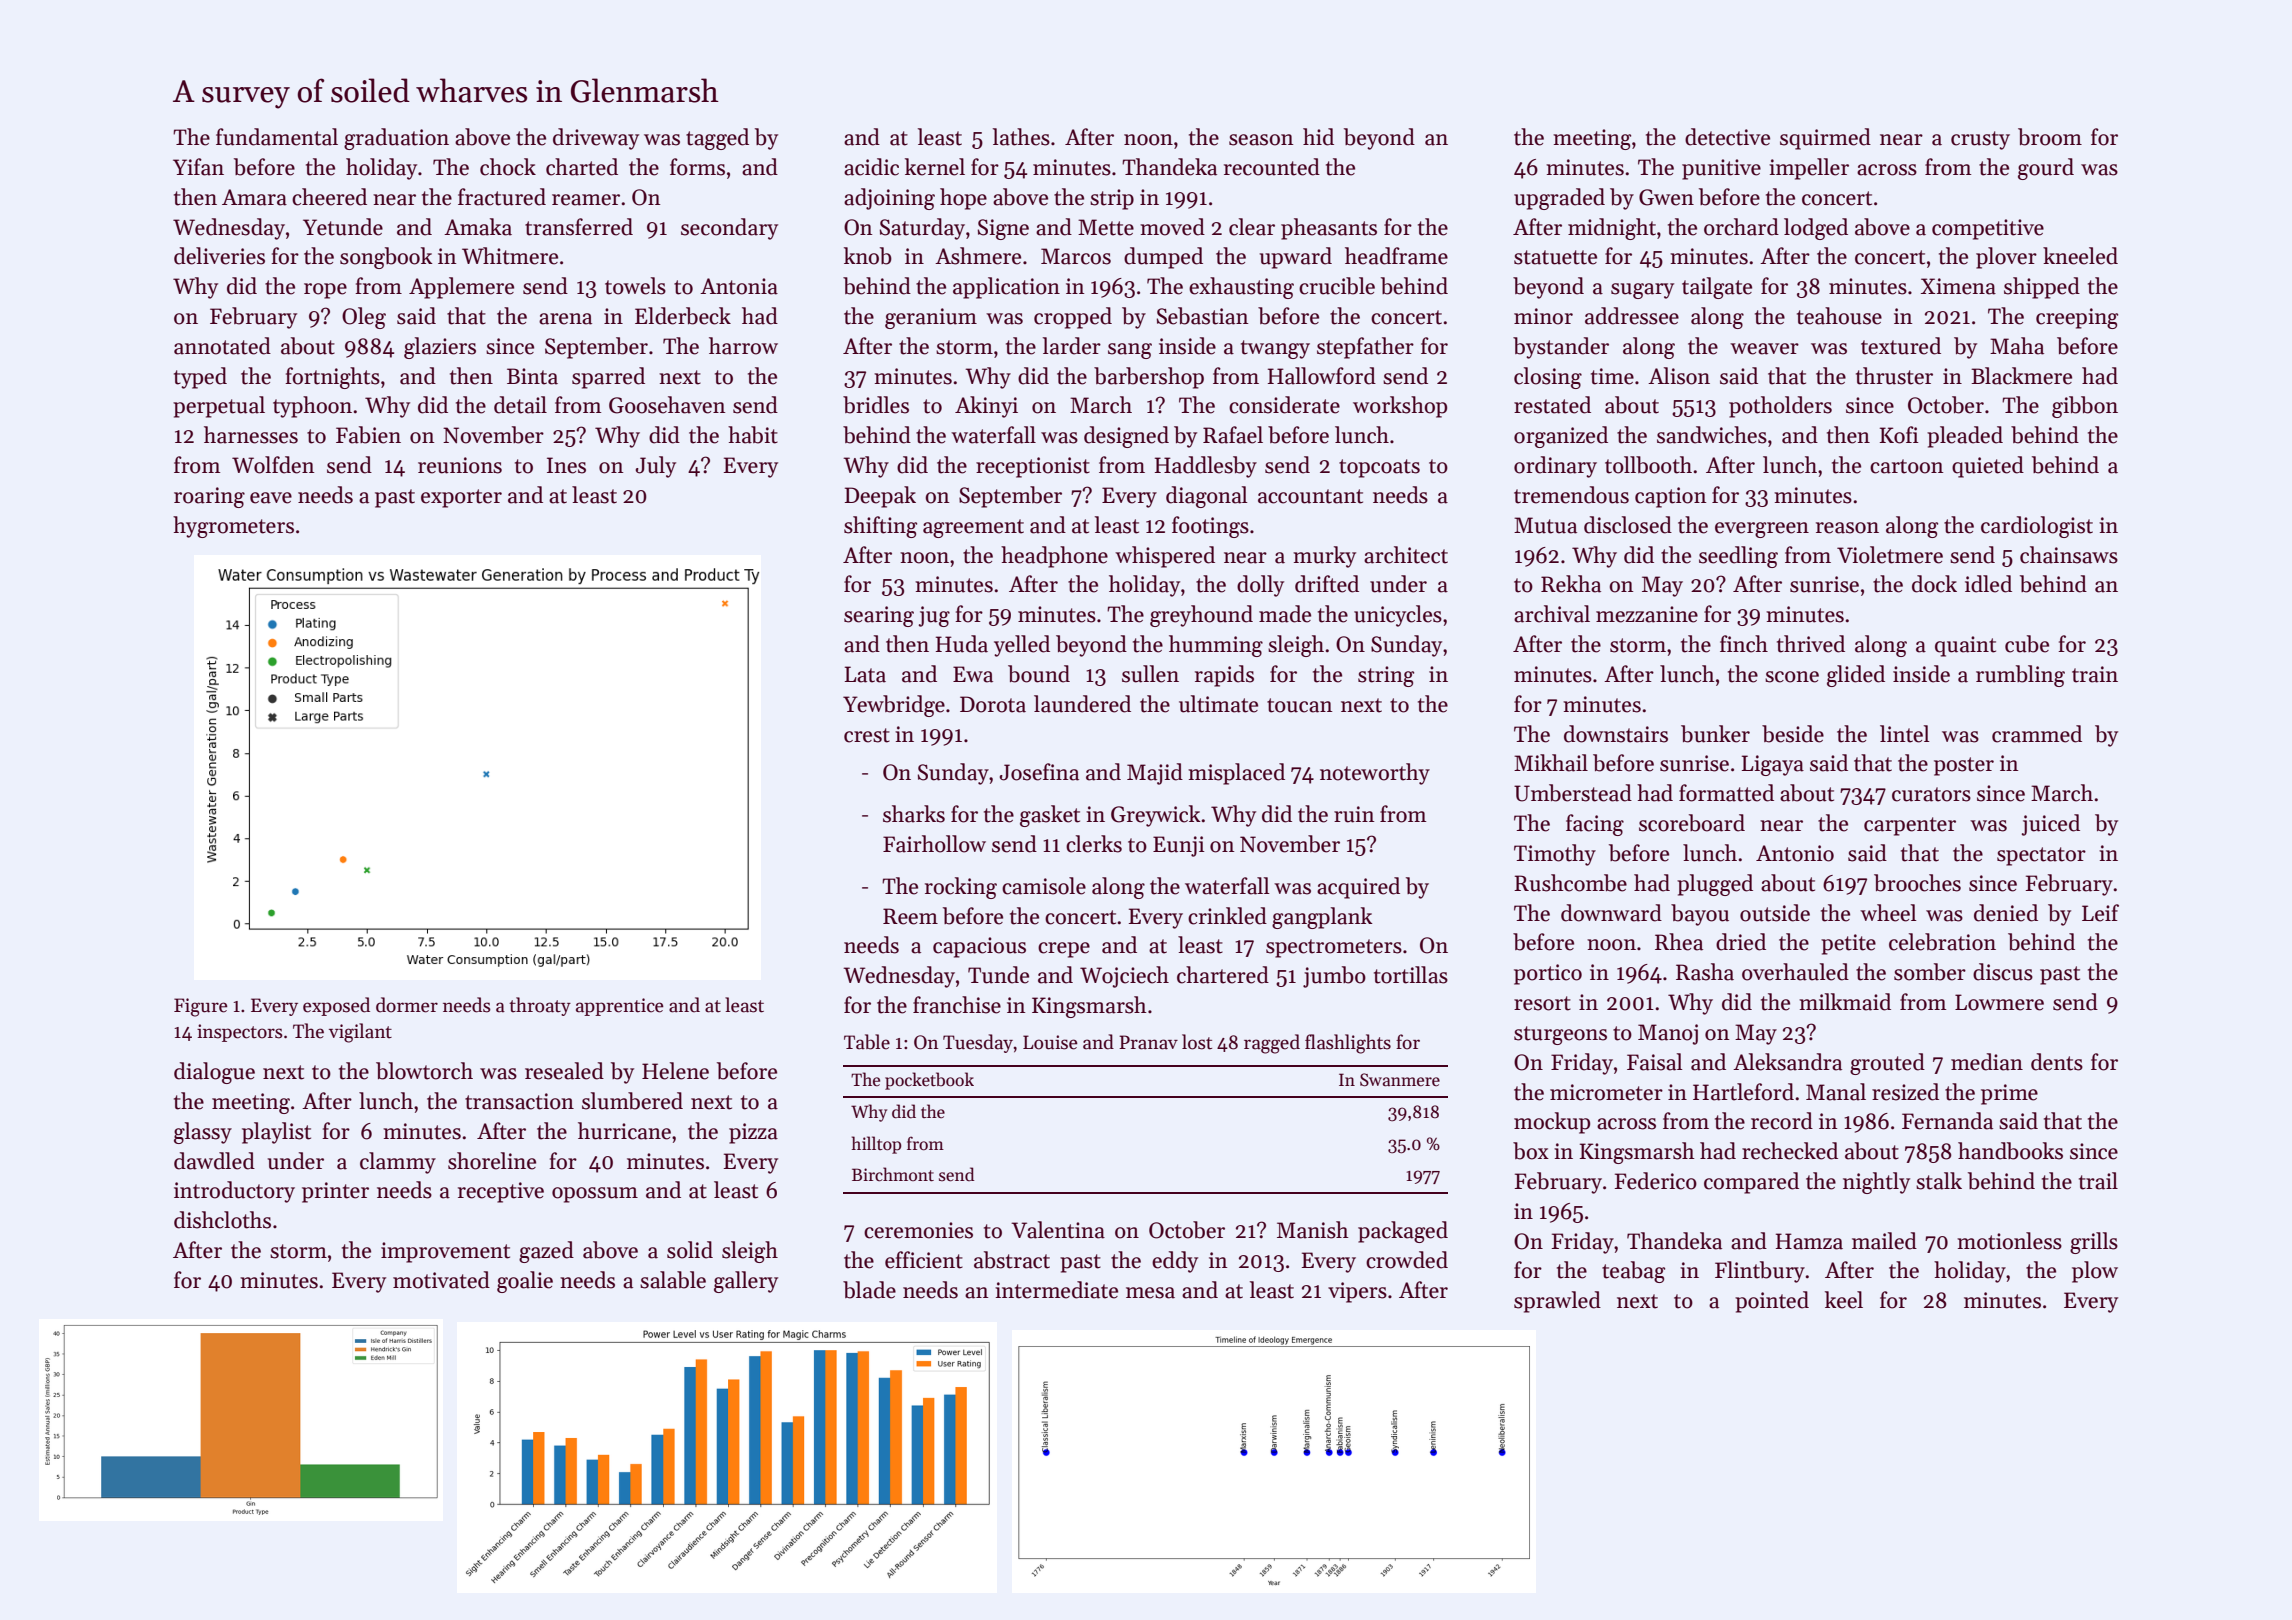 The width and height of the page is (2292, 1620). What do you see at coordinates (1396, 256) in the page?
I see `headframe` at bounding box center [1396, 256].
